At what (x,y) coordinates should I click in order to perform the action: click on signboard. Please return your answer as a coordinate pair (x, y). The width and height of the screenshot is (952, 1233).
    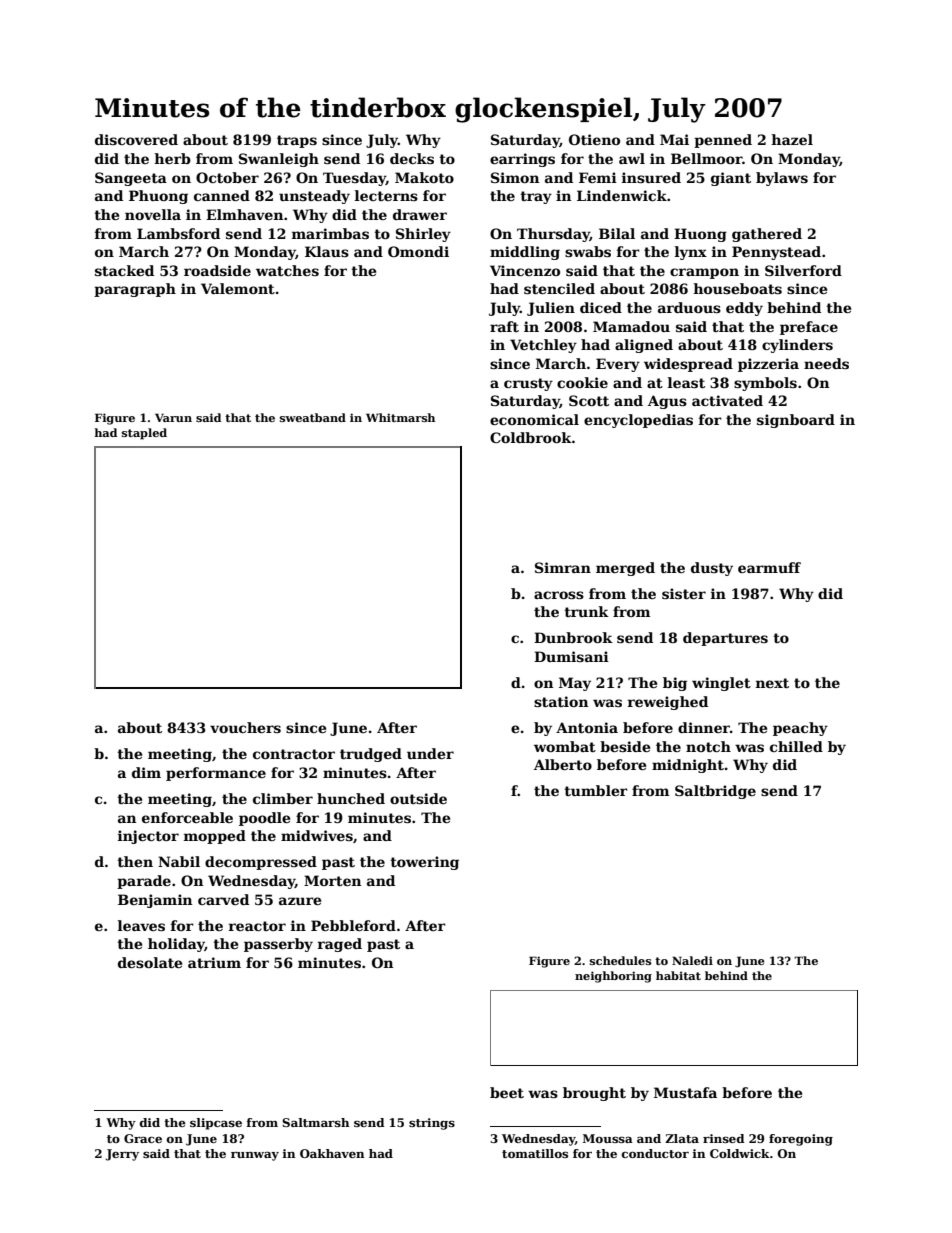
    Looking at the image, I should click on (796, 421).
